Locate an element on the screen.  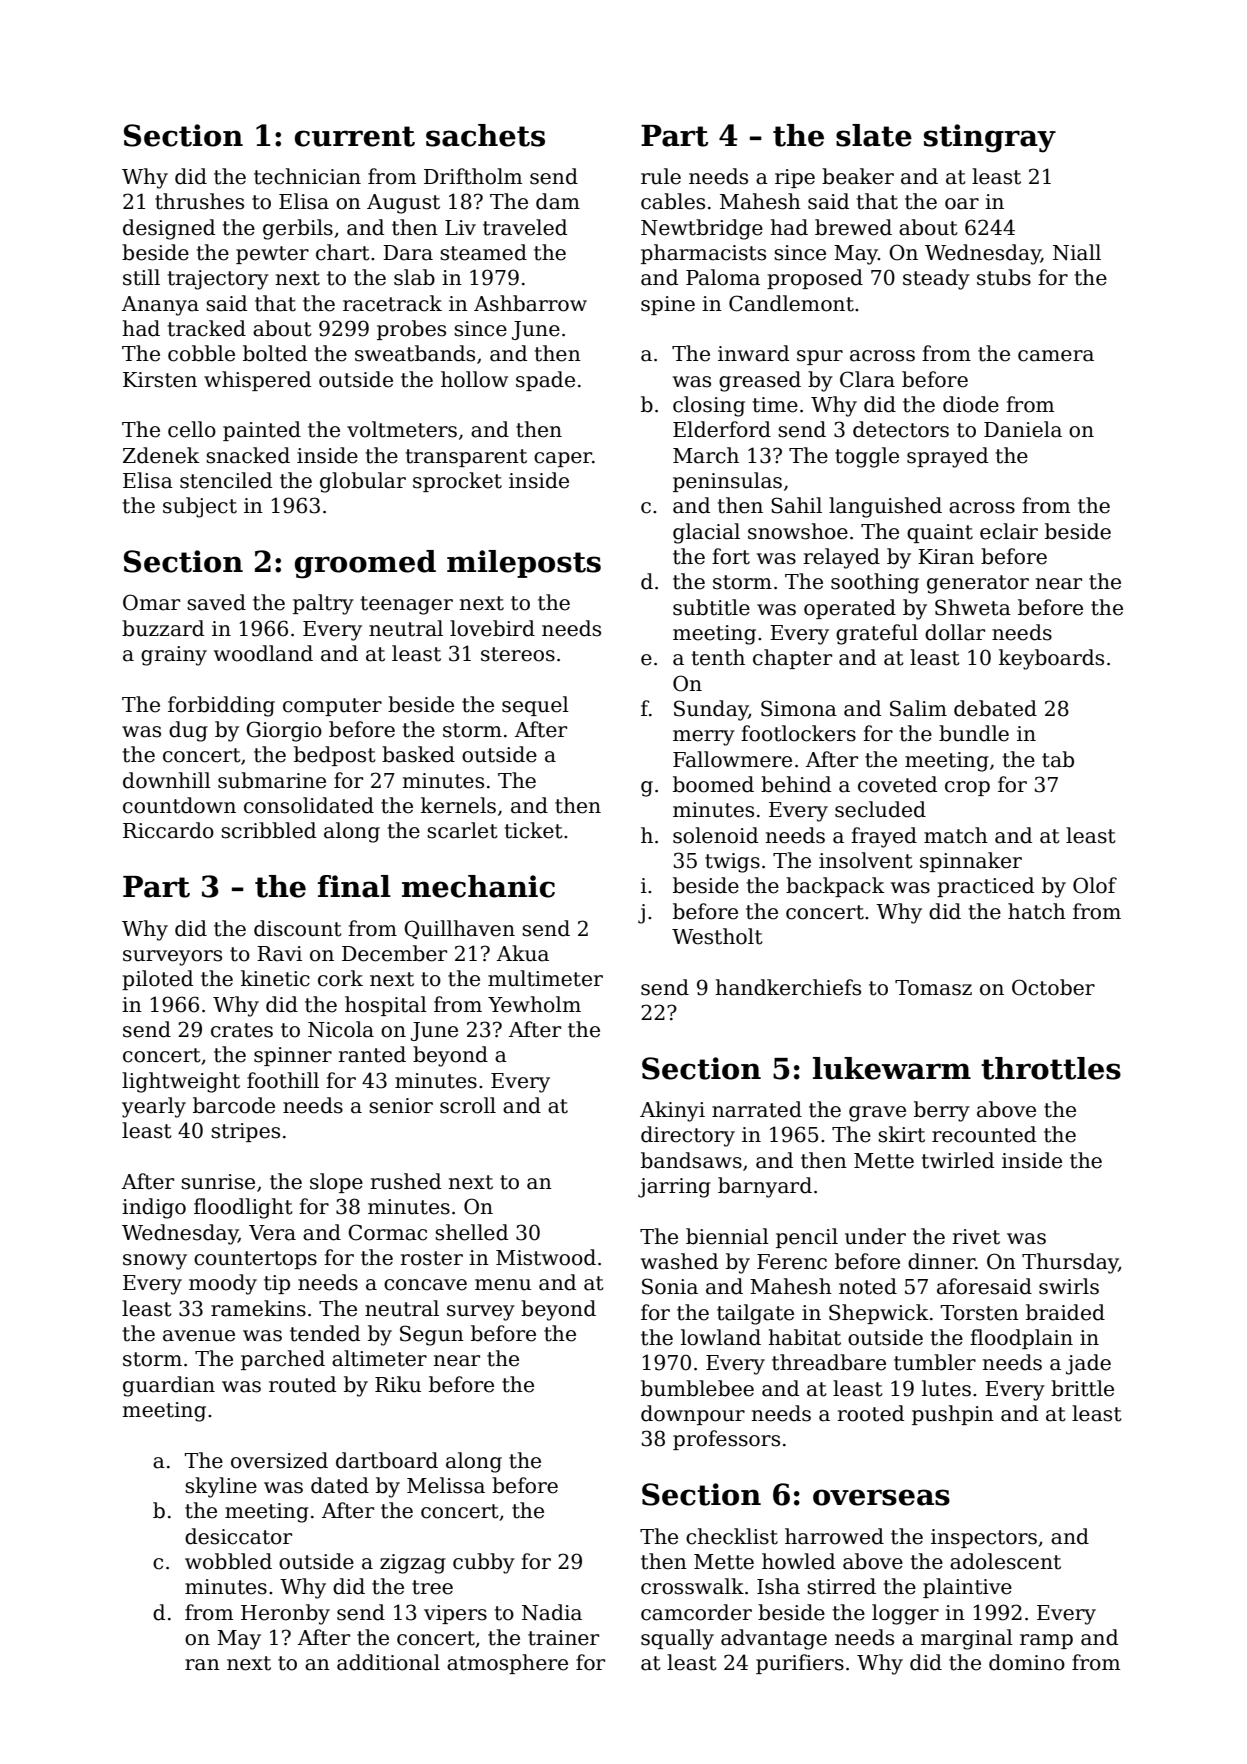
keyboards is located at coordinates (1051, 659).
